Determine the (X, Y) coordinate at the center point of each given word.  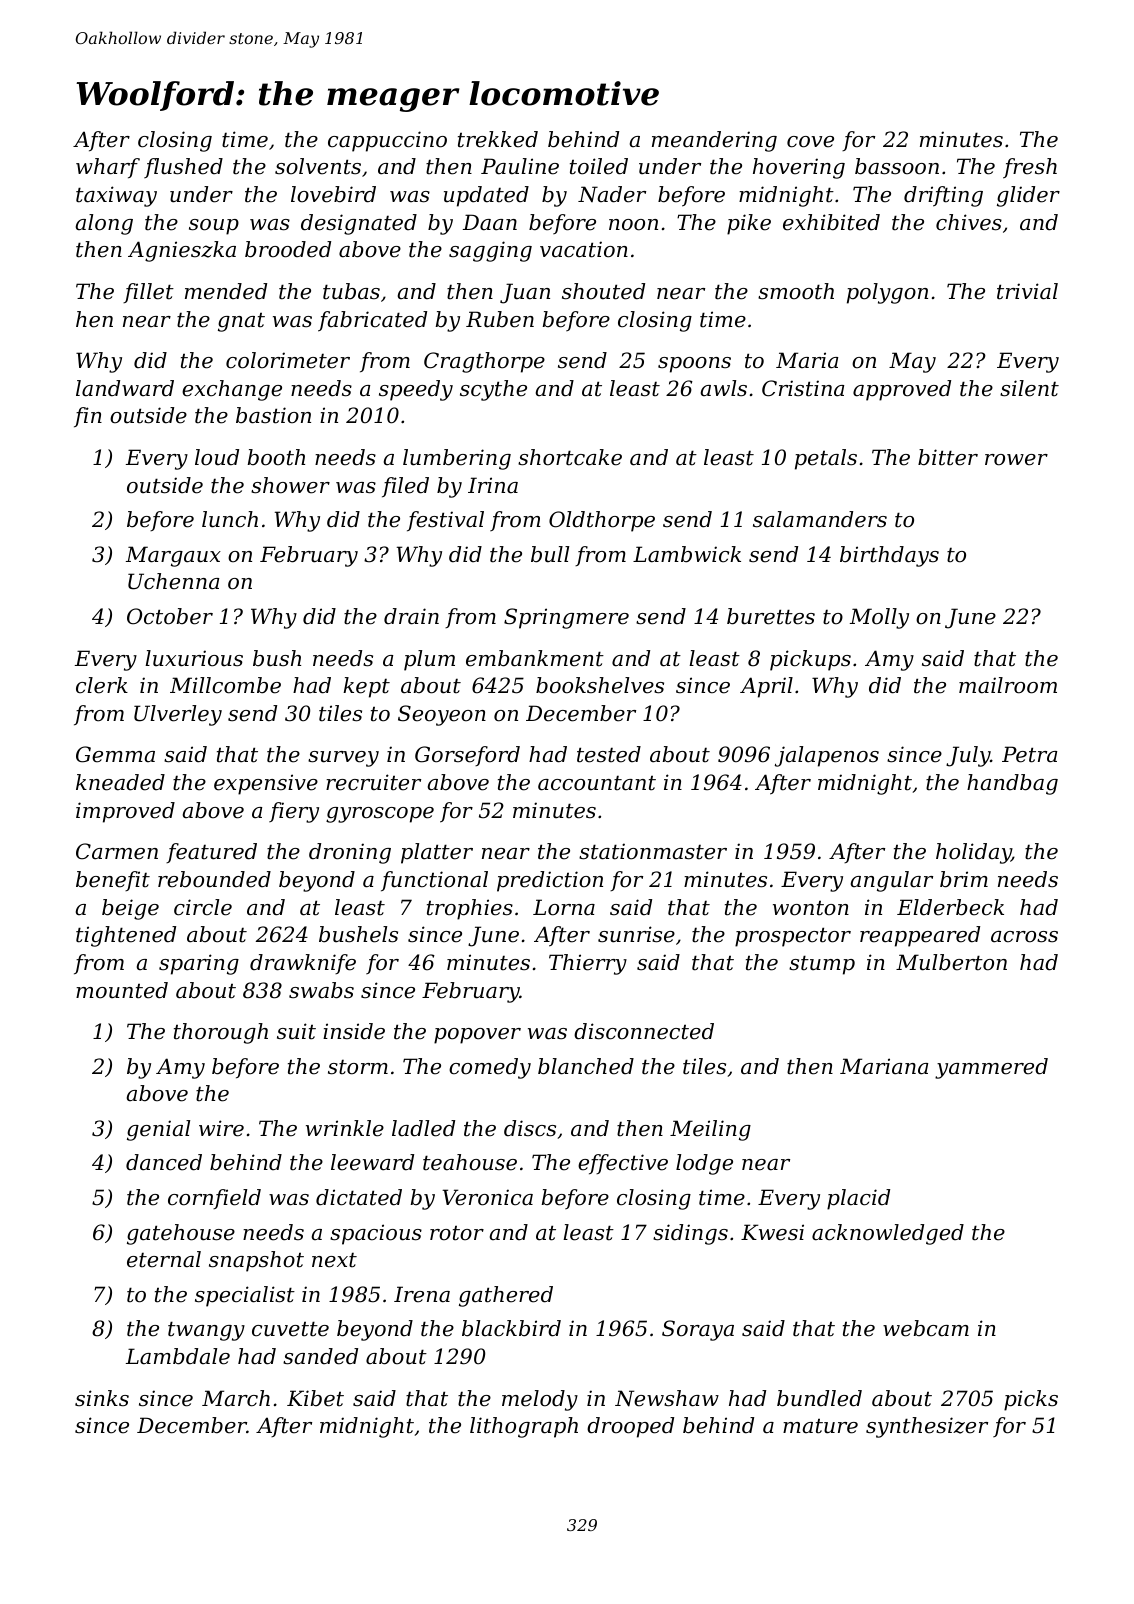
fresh (1030, 168)
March (236, 1398)
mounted (122, 990)
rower (1016, 460)
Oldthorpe (602, 521)
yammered (991, 1068)
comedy (490, 1068)
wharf (108, 168)
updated (486, 196)
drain (411, 616)
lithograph (524, 1427)
